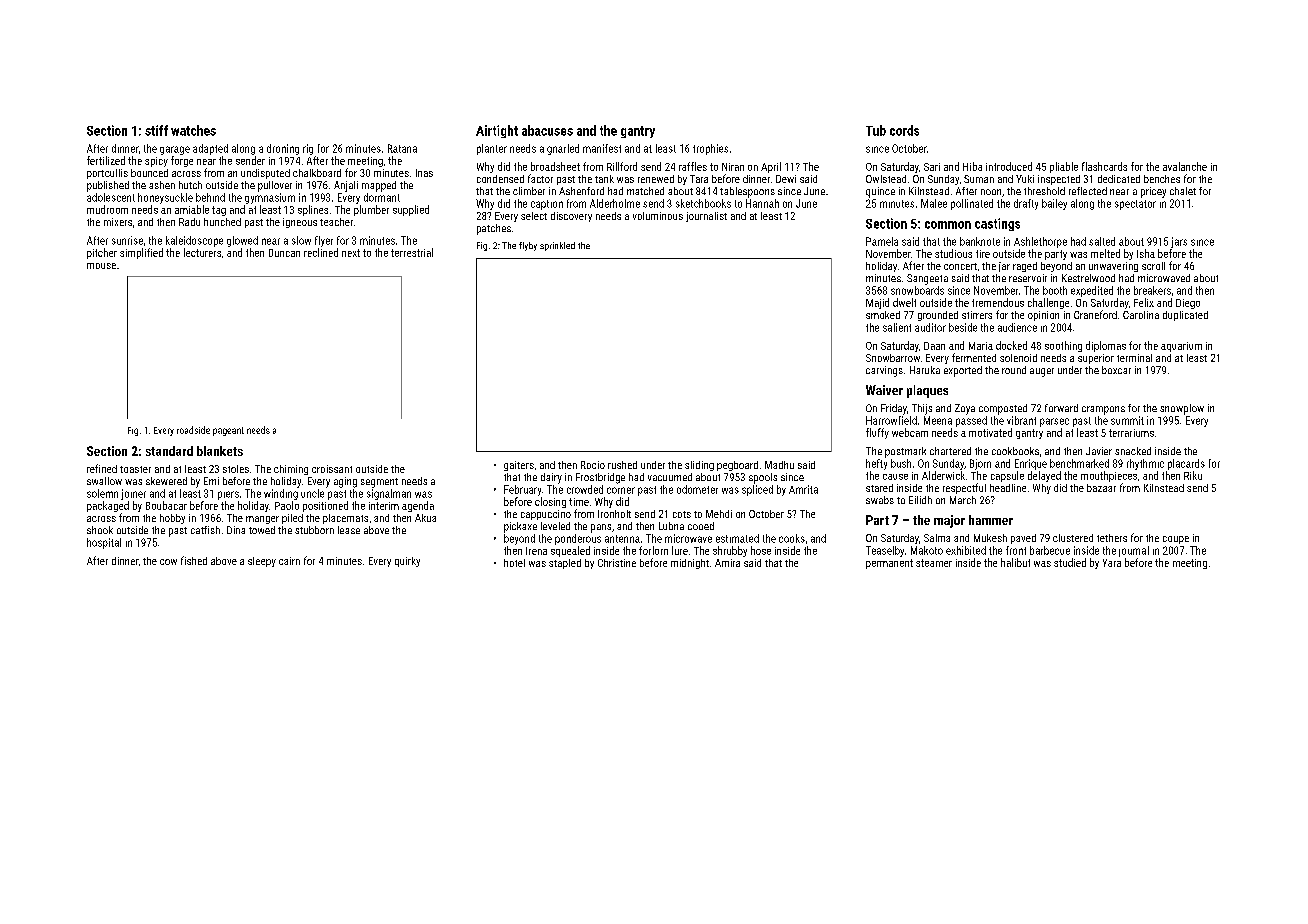  What do you see at coordinates (1185, 166) in the screenshot?
I see `avalanche` at bounding box center [1185, 166].
